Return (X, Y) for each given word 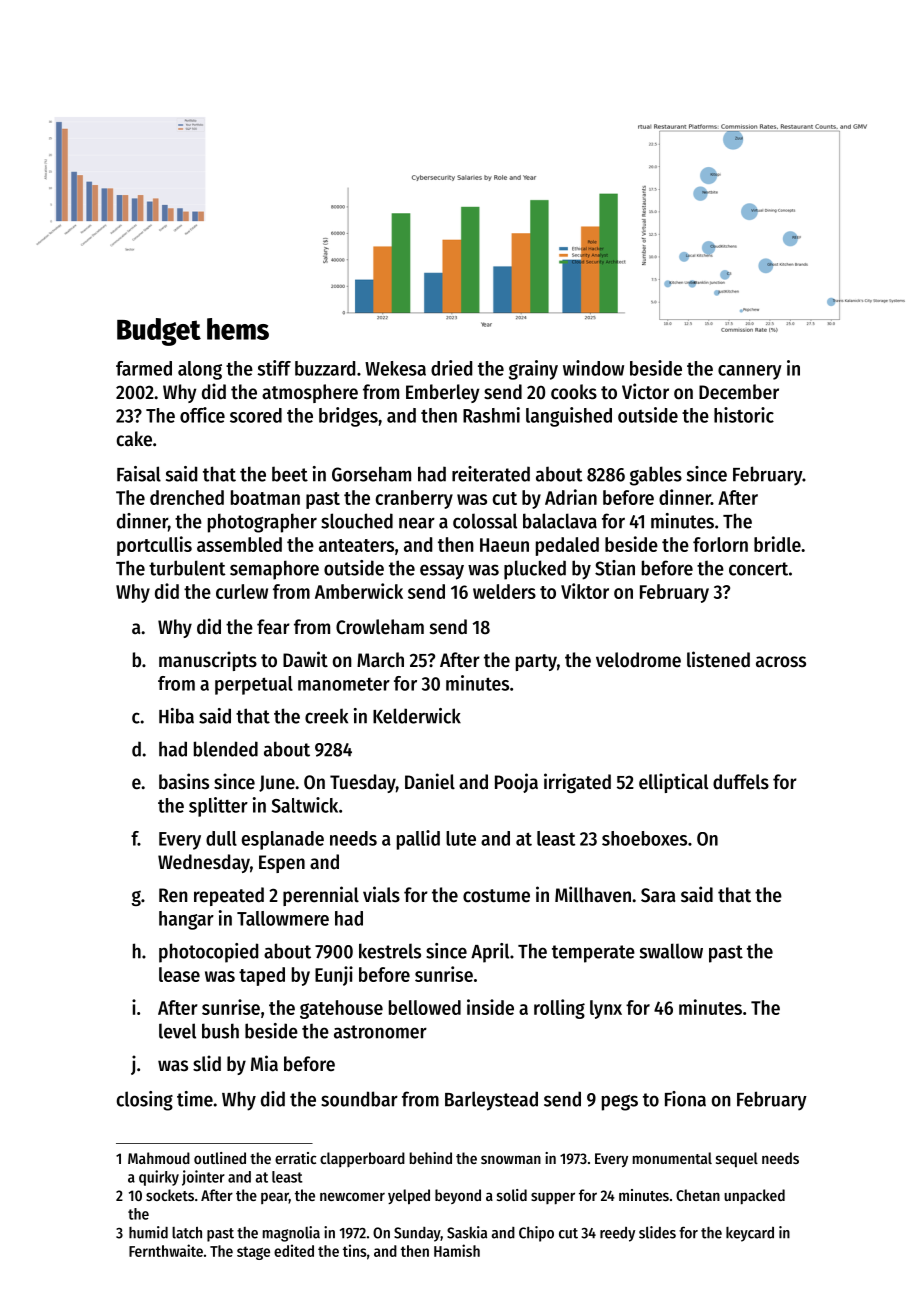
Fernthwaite (166, 1250)
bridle (777, 544)
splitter (218, 807)
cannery (750, 372)
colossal (485, 521)
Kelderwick (417, 716)
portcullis (154, 546)
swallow (671, 951)
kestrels (390, 951)
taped (262, 976)
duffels (741, 782)
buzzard (325, 368)
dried (451, 368)
